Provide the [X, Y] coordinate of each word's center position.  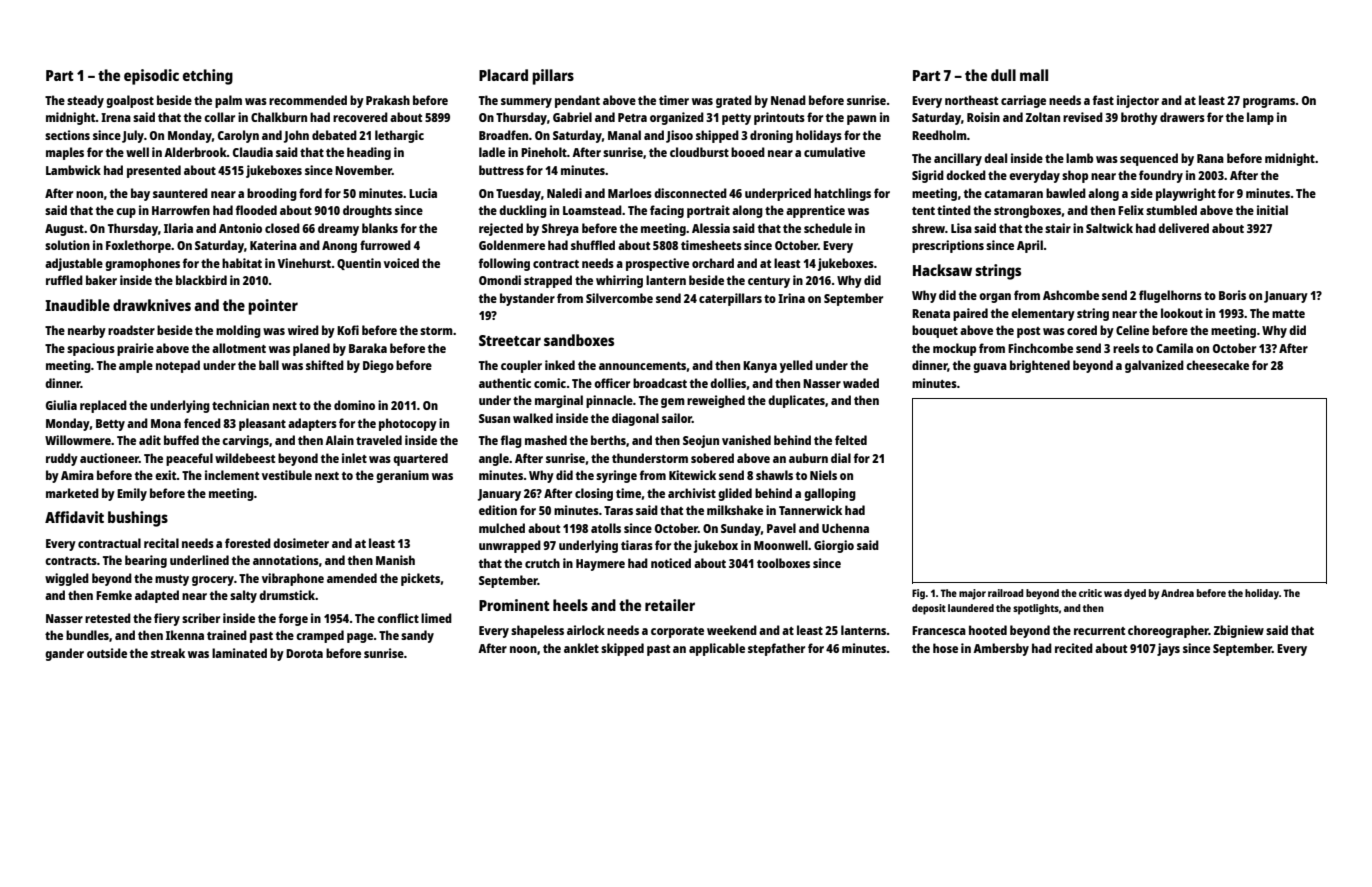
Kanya [760, 367]
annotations [286, 560]
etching [208, 77]
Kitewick [692, 475]
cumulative [834, 152]
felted [851, 440]
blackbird [201, 280]
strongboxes [1027, 211]
